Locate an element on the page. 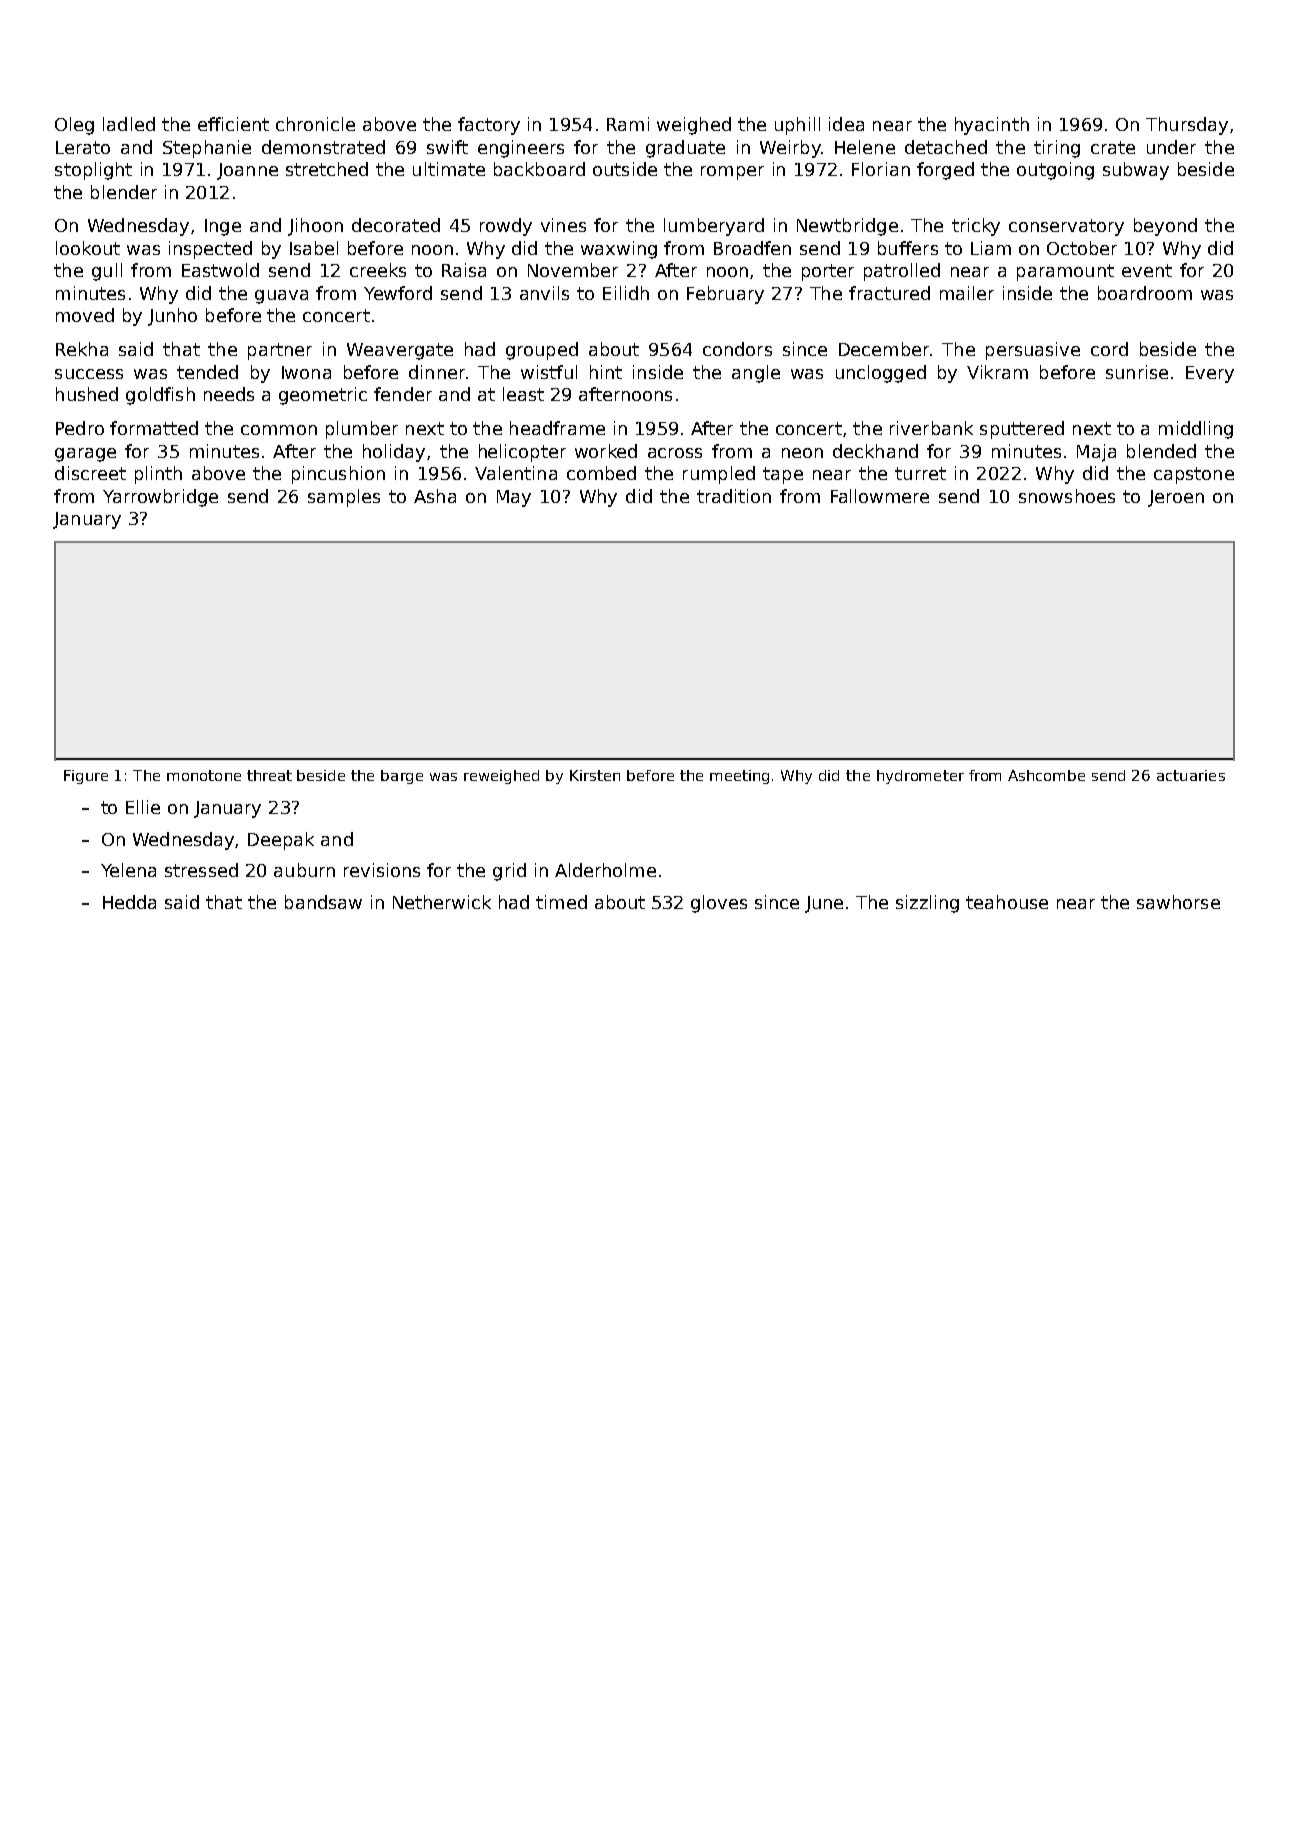 The image size is (1289, 1823). Rami is located at coordinates (628, 124).
